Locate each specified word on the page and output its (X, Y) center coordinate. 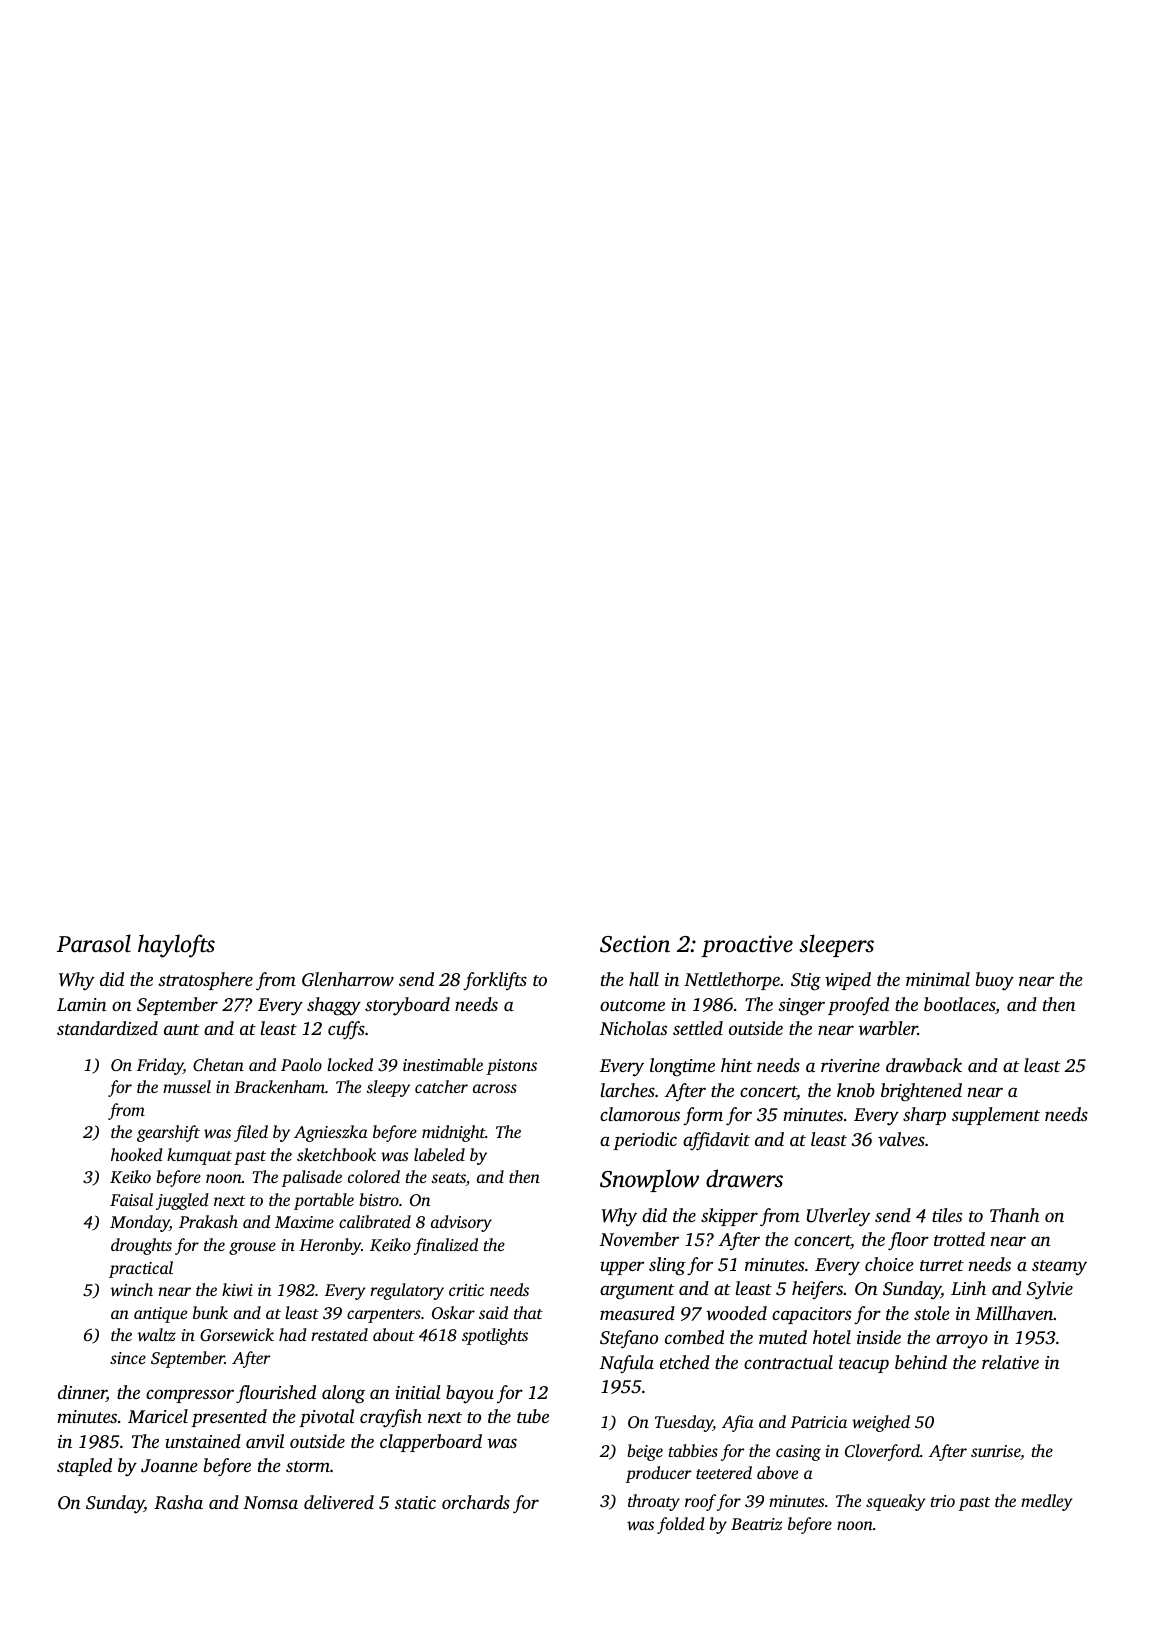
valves (901, 1139)
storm (308, 1466)
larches (628, 1090)
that (528, 1312)
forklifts (495, 981)
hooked (137, 1154)
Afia (738, 1423)
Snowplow (649, 1180)
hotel (832, 1337)
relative (1010, 1362)
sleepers (836, 945)
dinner (82, 1393)
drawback (924, 1065)
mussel (187, 1086)
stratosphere (205, 981)
